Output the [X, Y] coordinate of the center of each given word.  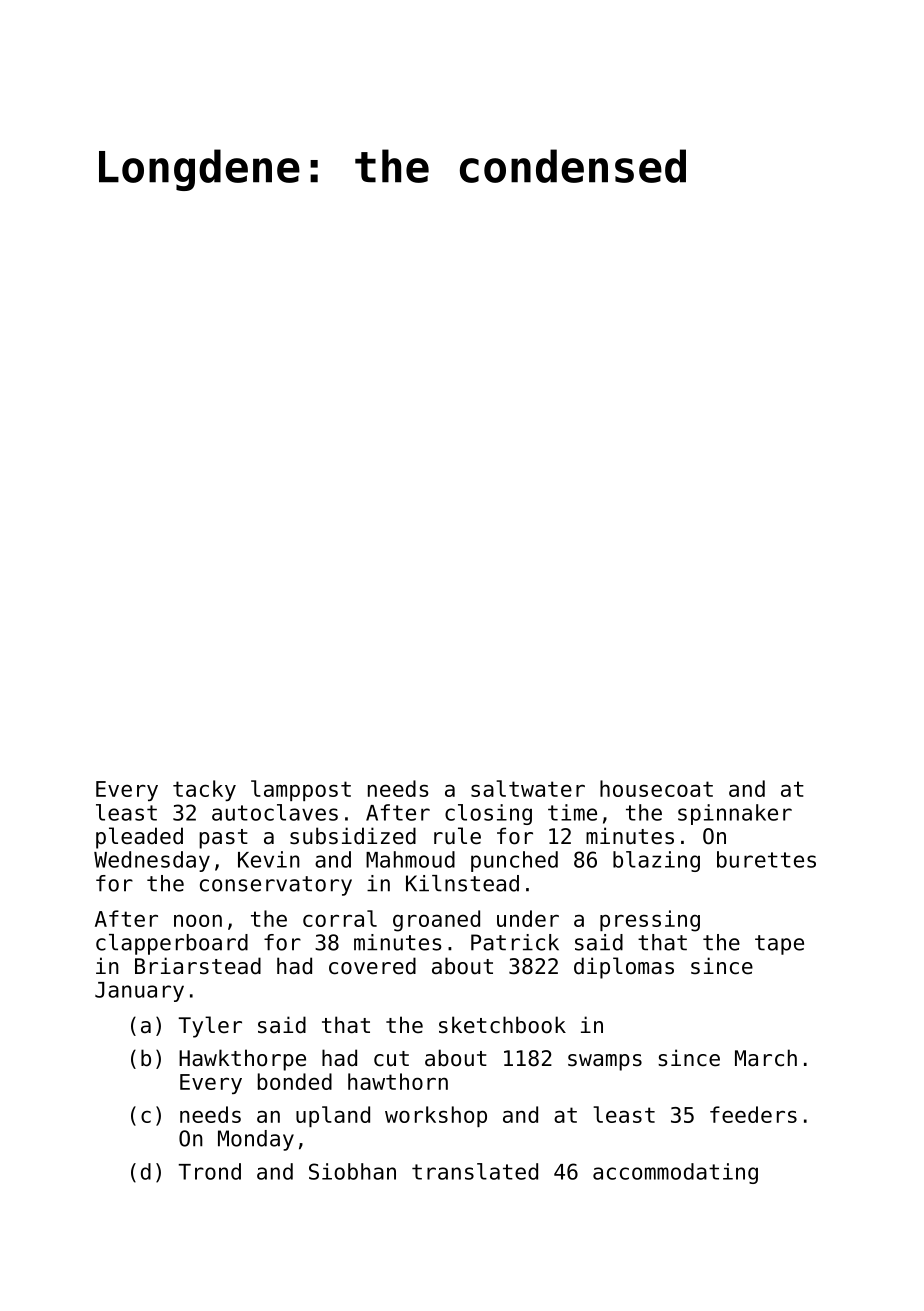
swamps [605, 1062]
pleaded [139, 838]
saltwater [528, 788]
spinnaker [735, 814]
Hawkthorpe [242, 1060]
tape [779, 945]
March [766, 1058]
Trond [209, 1171]
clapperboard [172, 944]
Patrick [515, 942]
